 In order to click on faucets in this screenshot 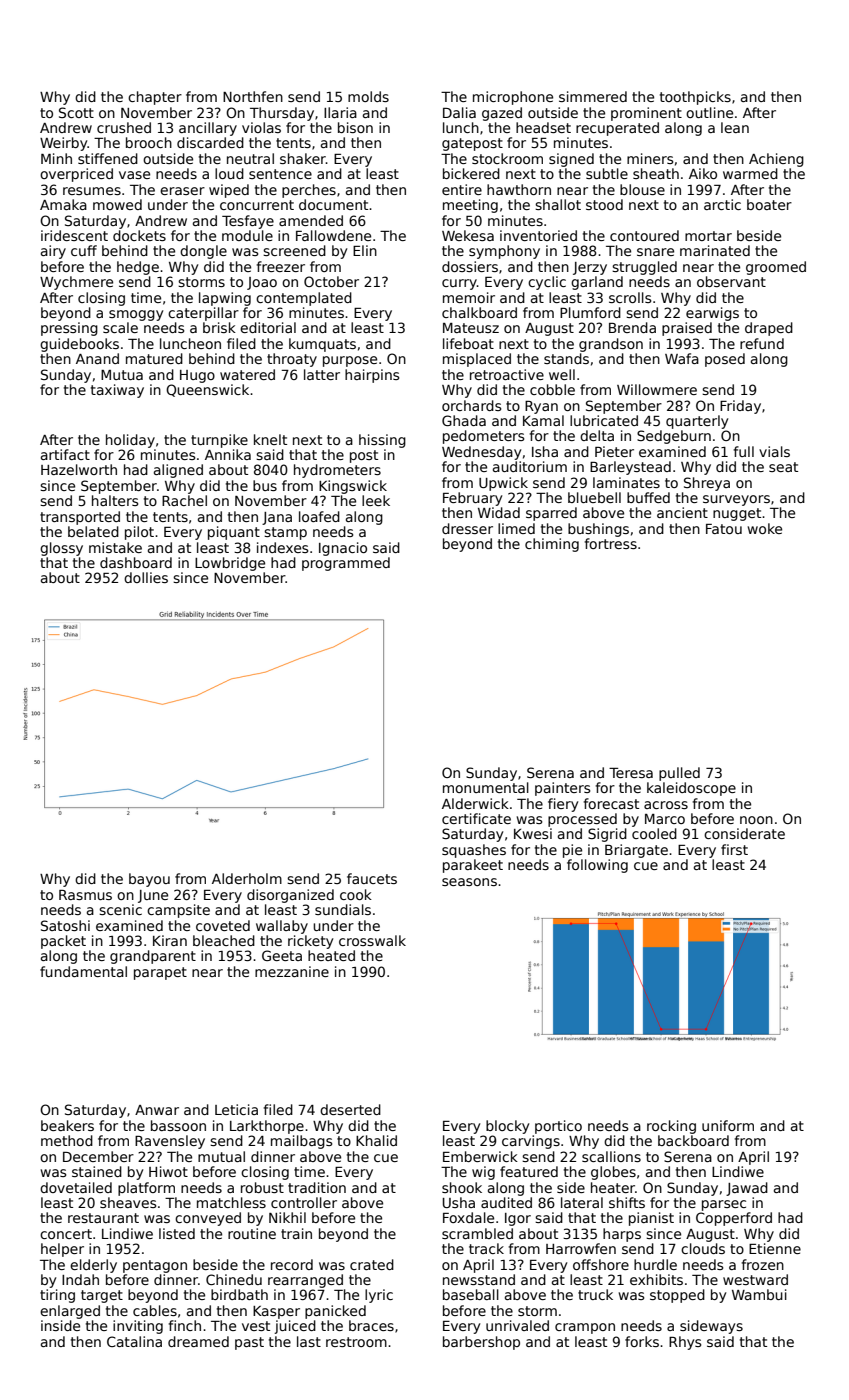, I will do `click(372, 878)`.
